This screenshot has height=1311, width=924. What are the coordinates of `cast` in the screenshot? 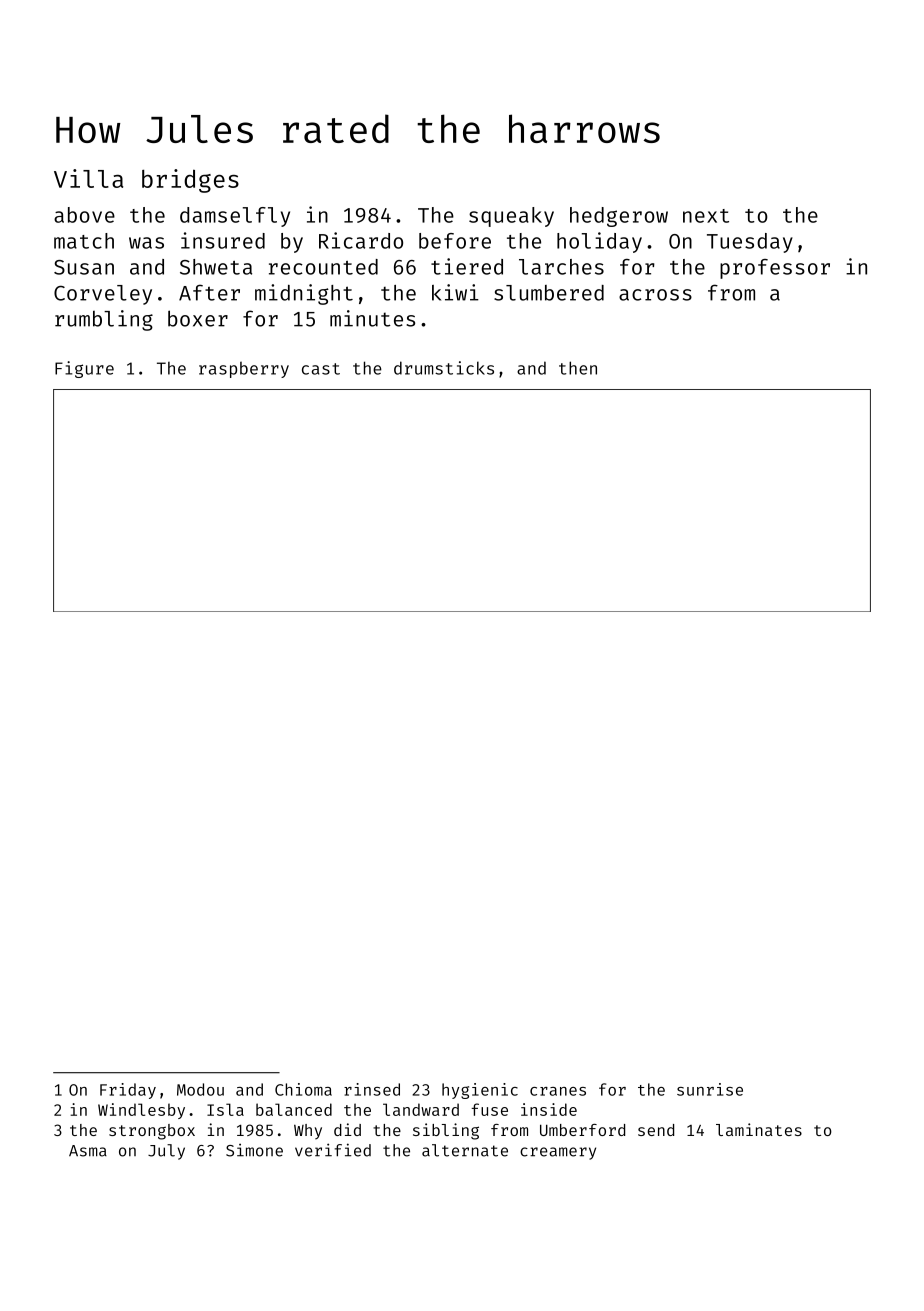 It's located at (321, 369).
